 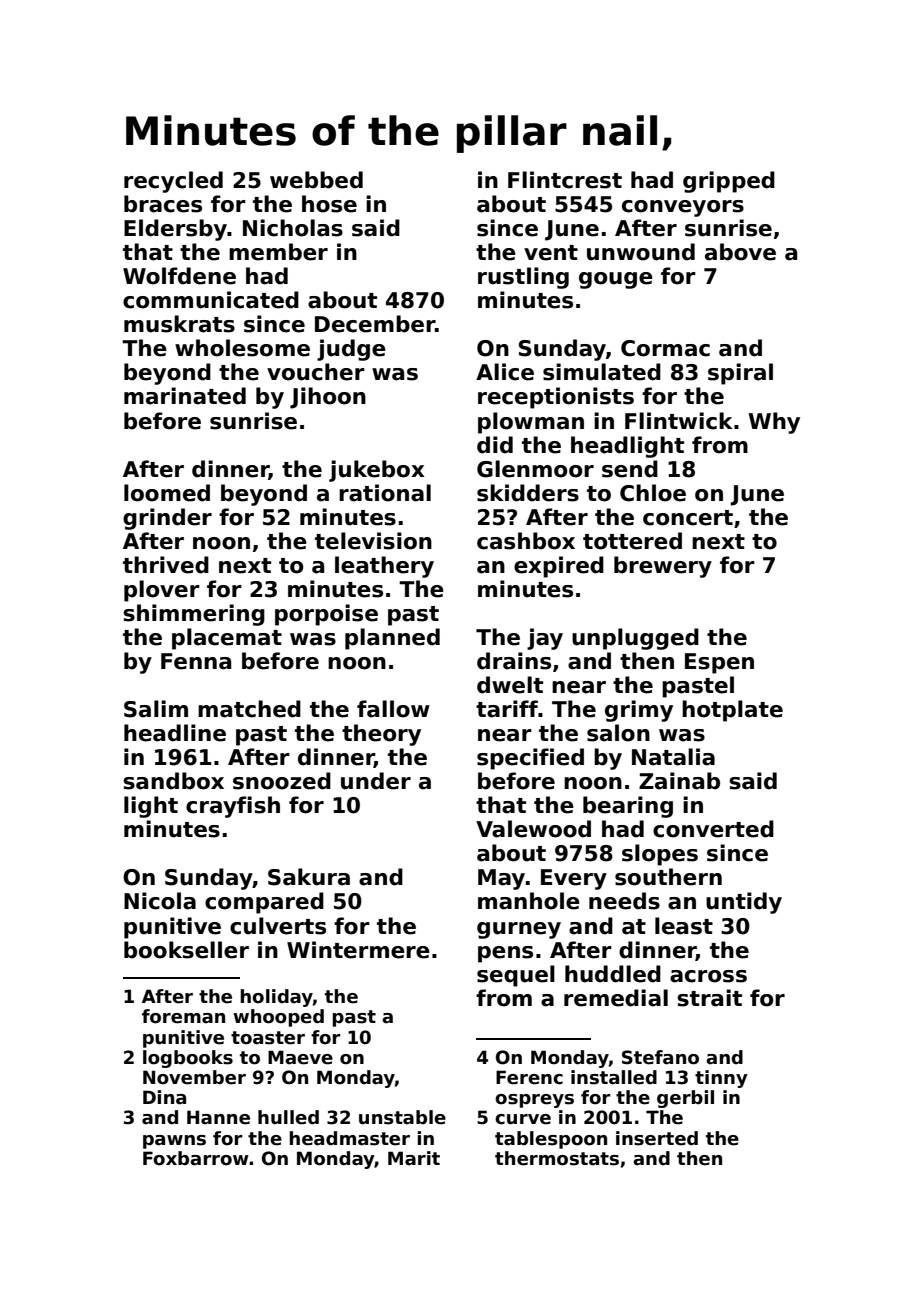 I want to click on webbed, so click(x=316, y=180).
